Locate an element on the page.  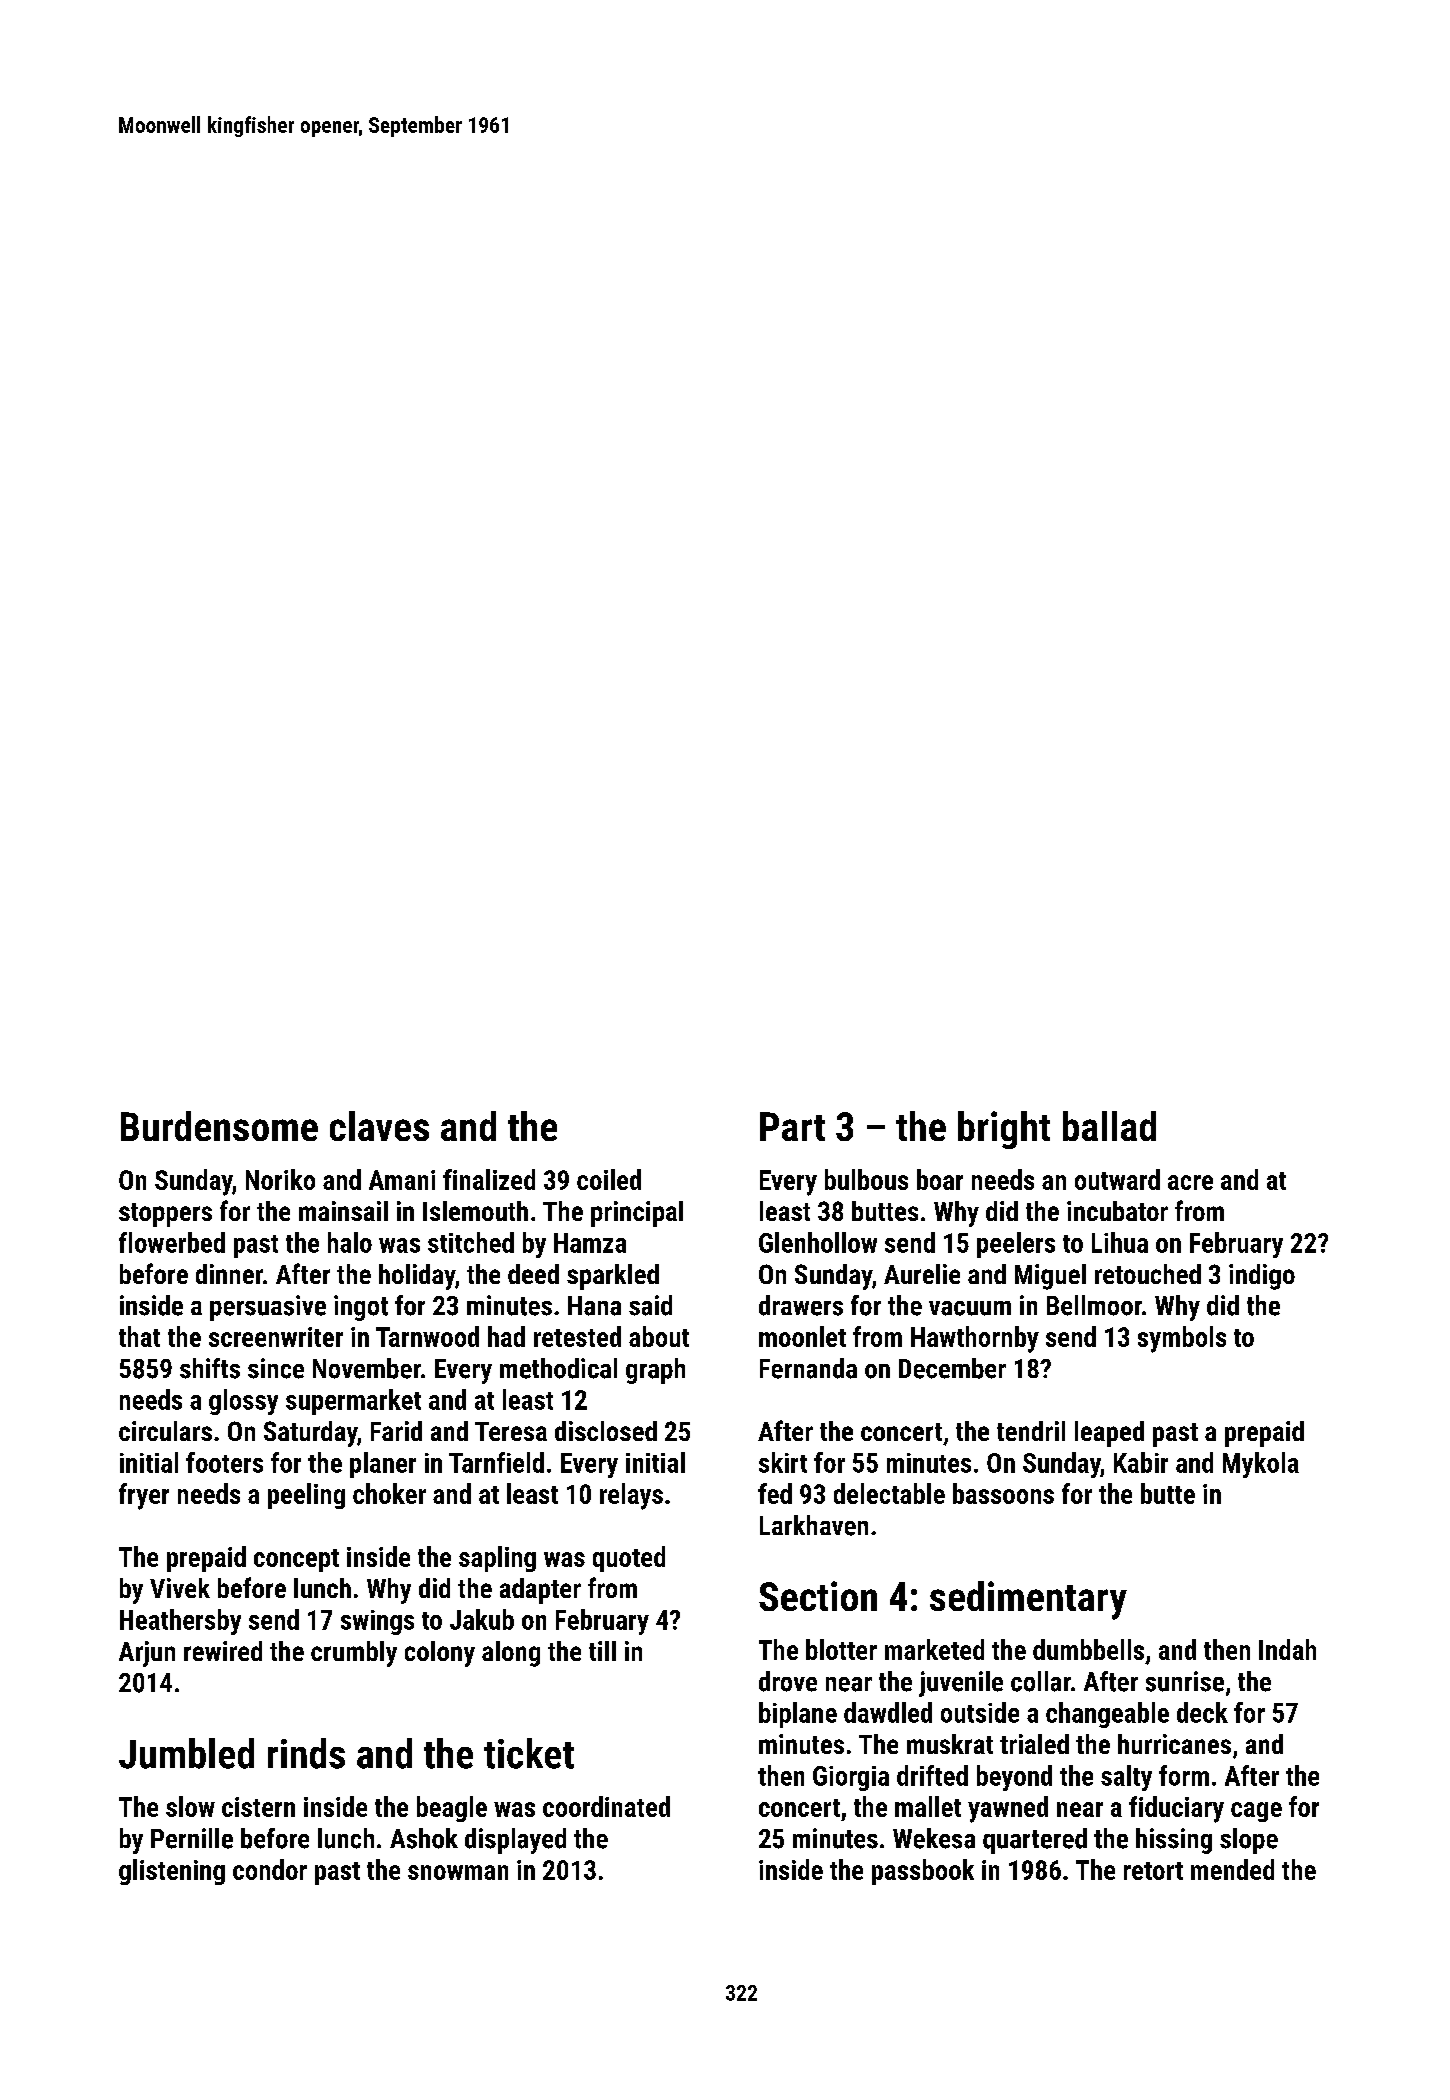
glistening is located at coordinates (172, 1872).
